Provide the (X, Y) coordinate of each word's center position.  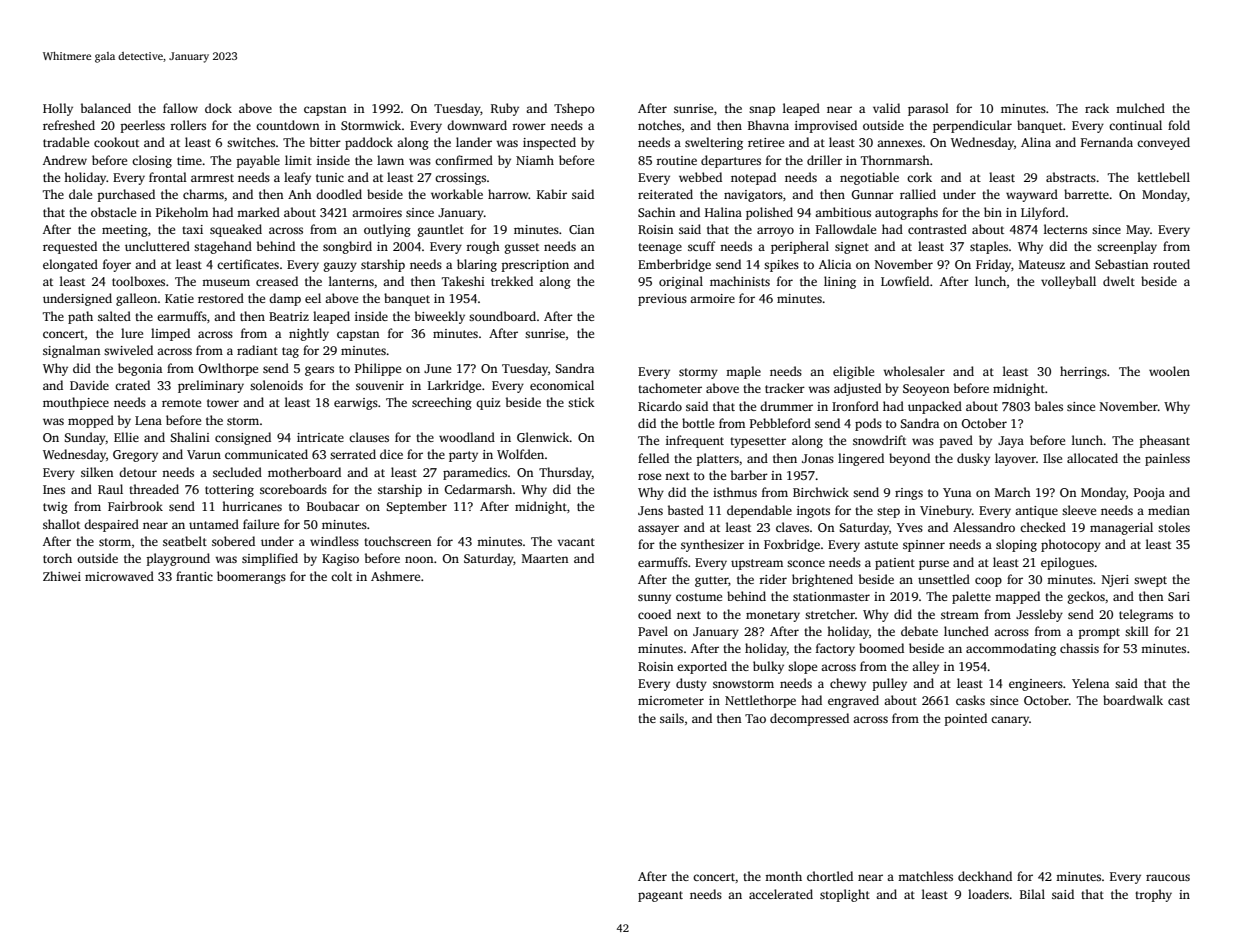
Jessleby (1039, 615)
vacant (576, 542)
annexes (899, 143)
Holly (58, 109)
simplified (270, 559)
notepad (753, 178)
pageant (660, 896)
